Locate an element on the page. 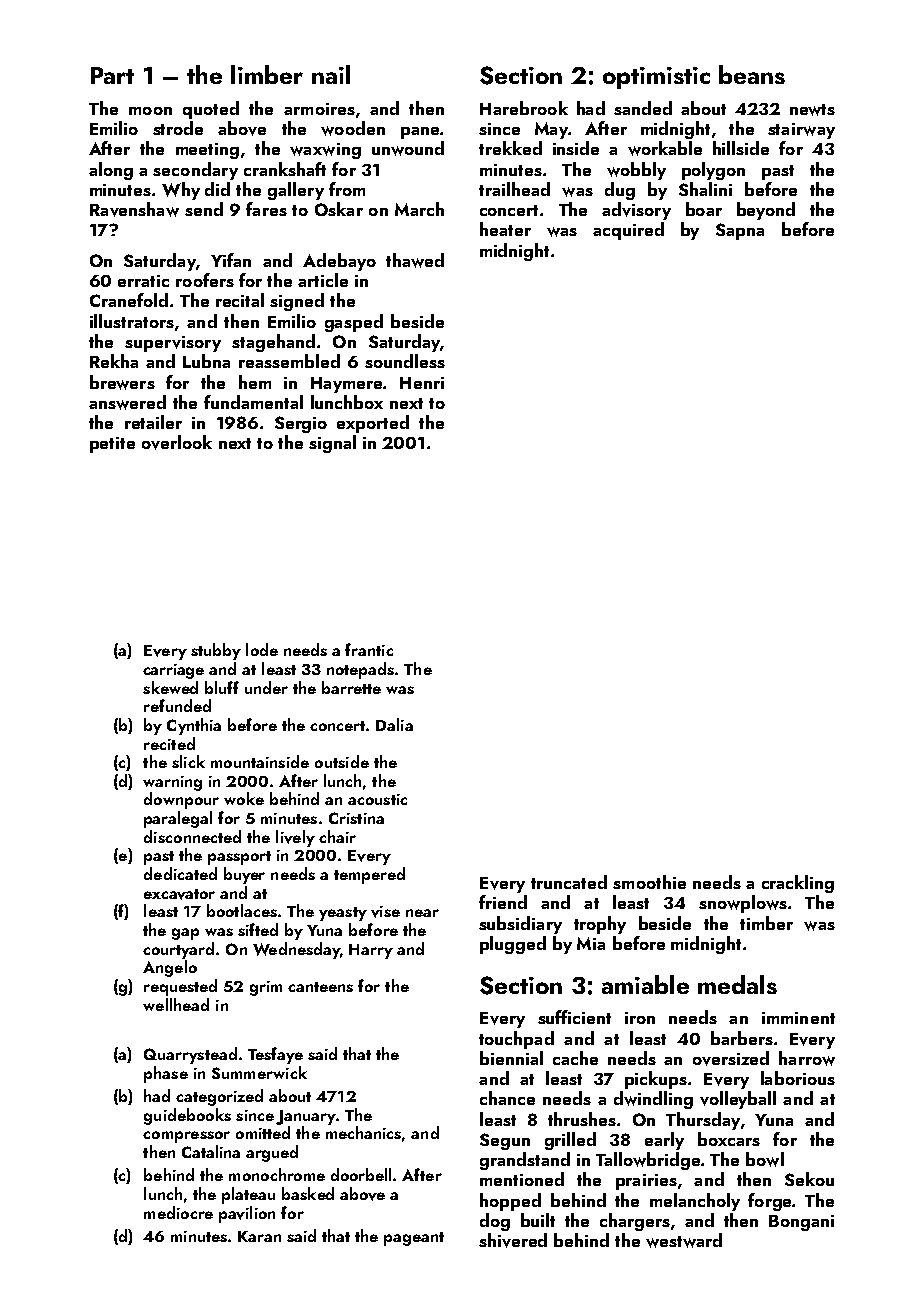 The height and width of the image is (1308, 924). carriage is located at coordinates (173, 671).
